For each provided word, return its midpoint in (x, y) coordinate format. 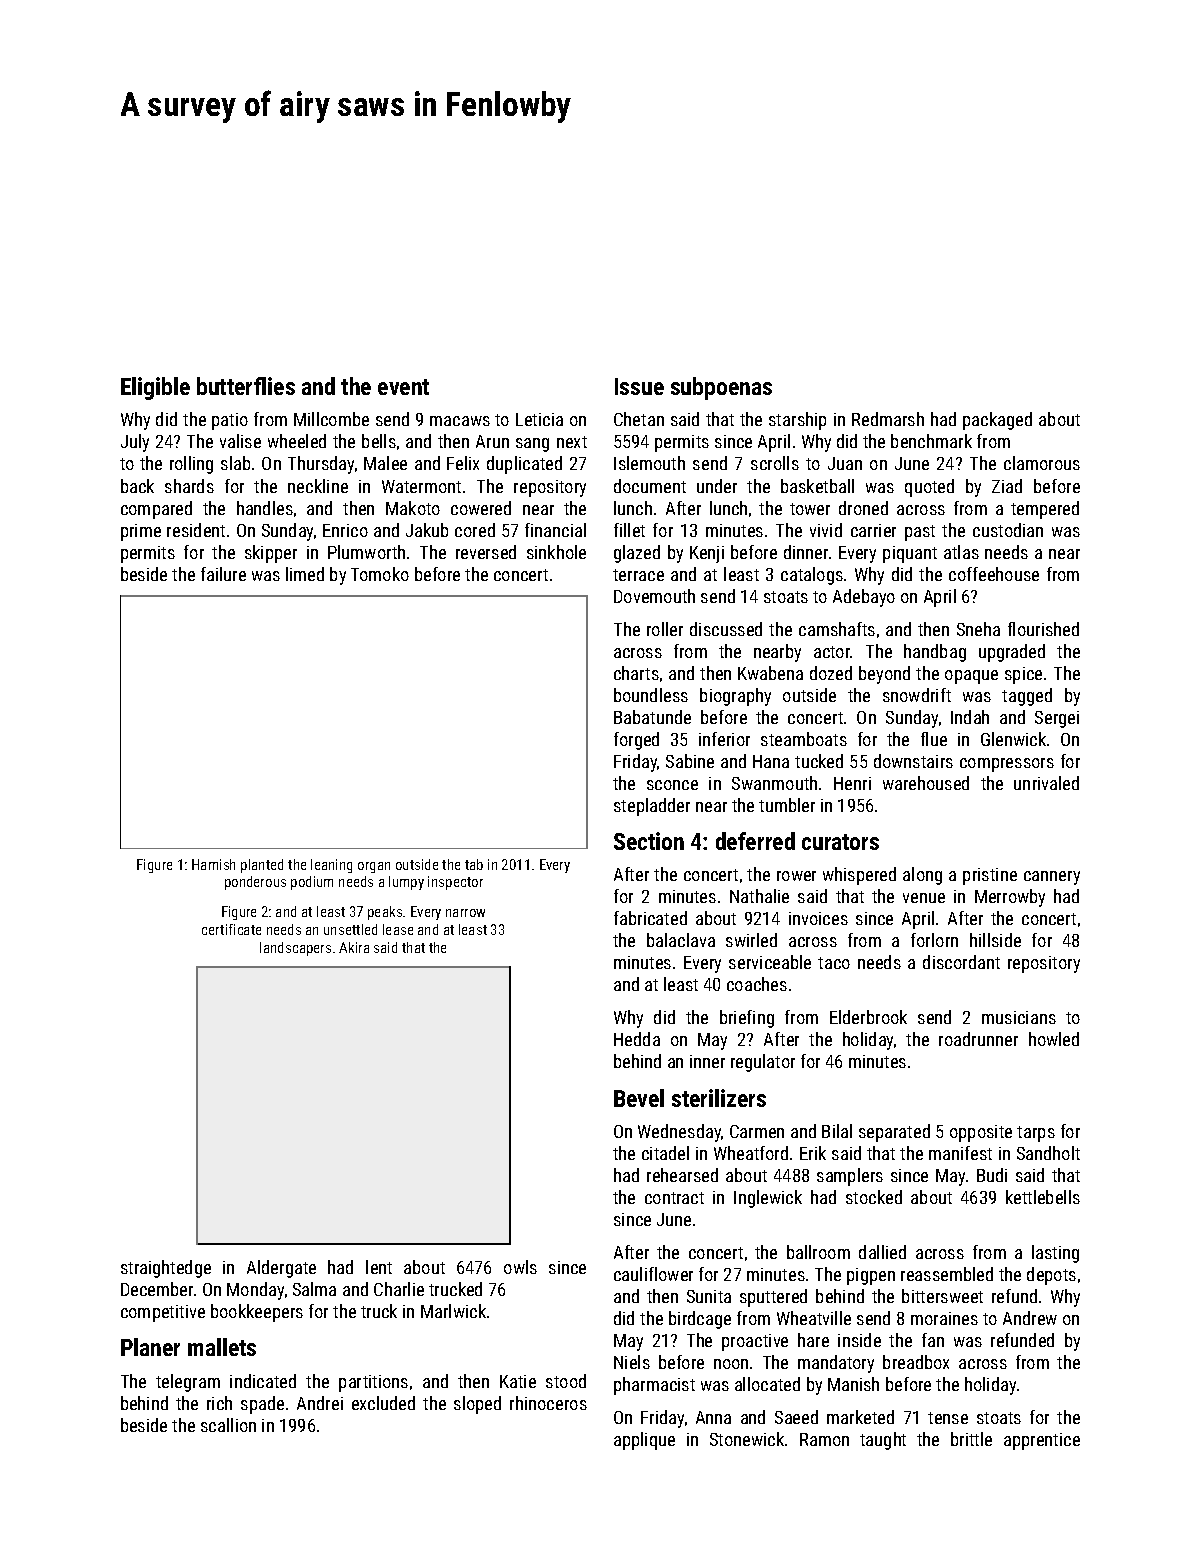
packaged (997, 421)
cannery (1052, 878)
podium (312, 883)
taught (883, 1441)
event (403, 387)
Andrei (320, 1403)
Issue (639, 386)
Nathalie (759, 896)
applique (644, 1441)
